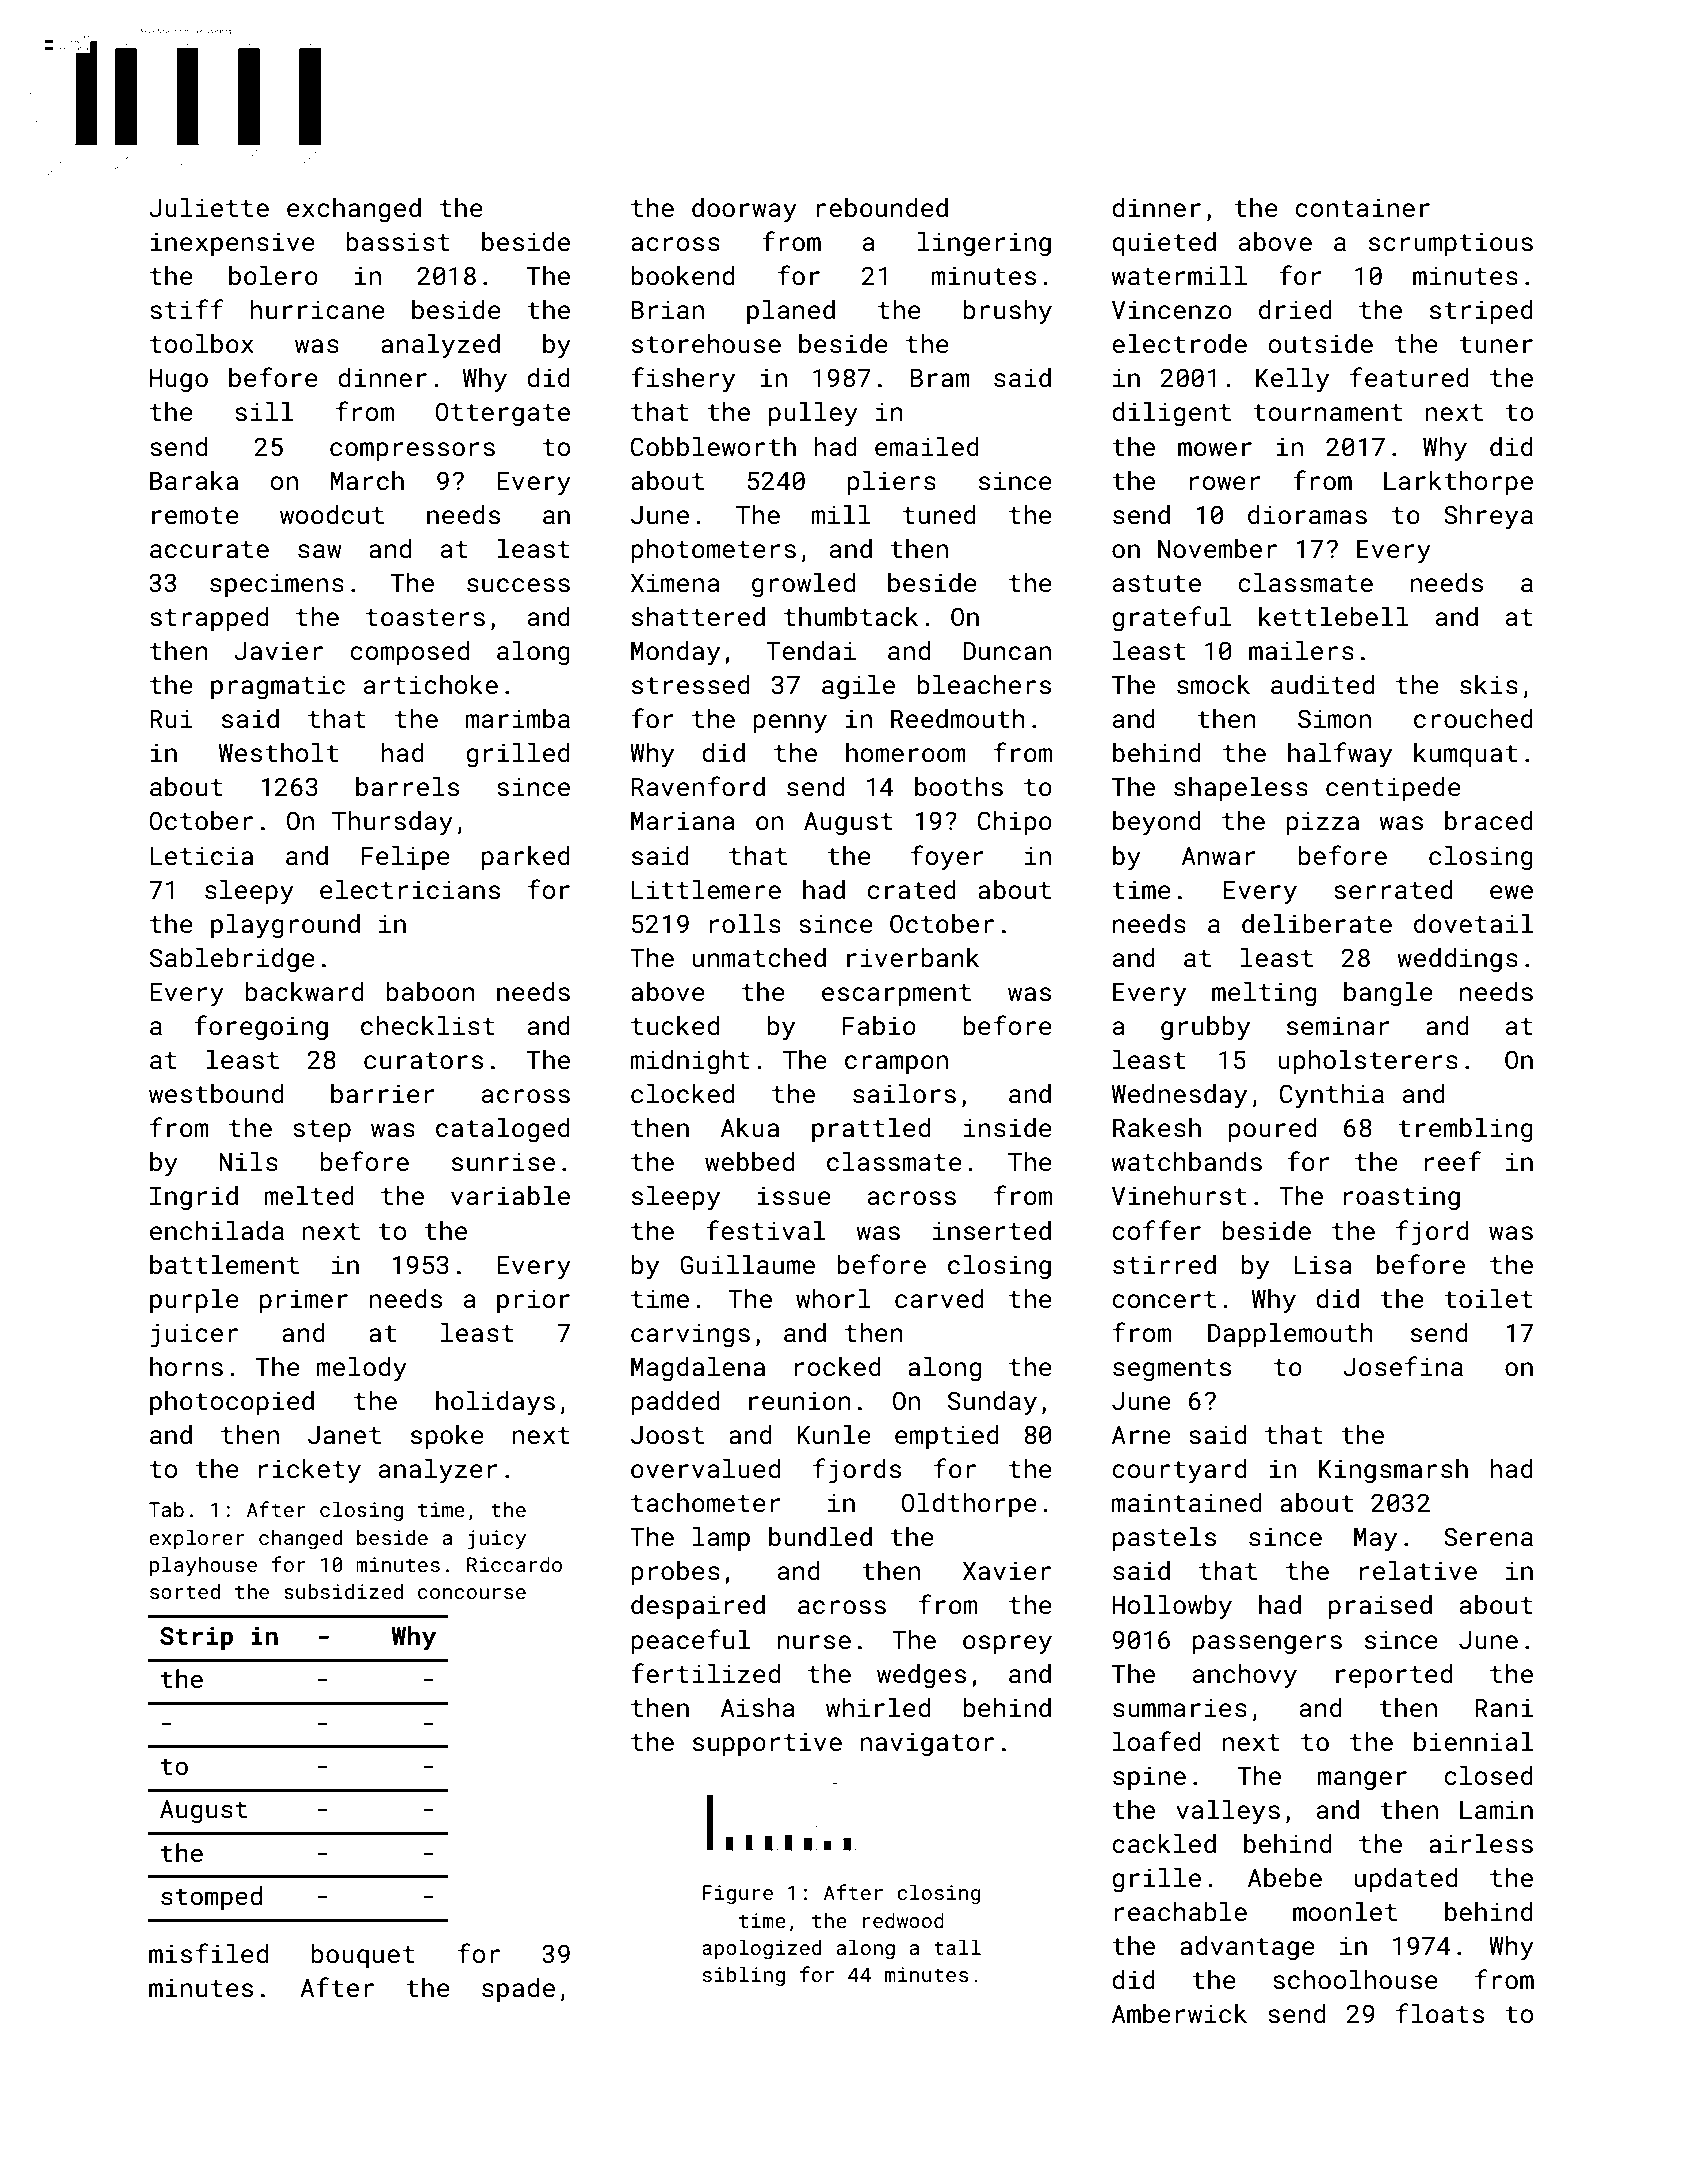 The image size is (1683, 2178). Describe the element at coordinates (1141, 1435) in the page. I see `Arne` at that location.
